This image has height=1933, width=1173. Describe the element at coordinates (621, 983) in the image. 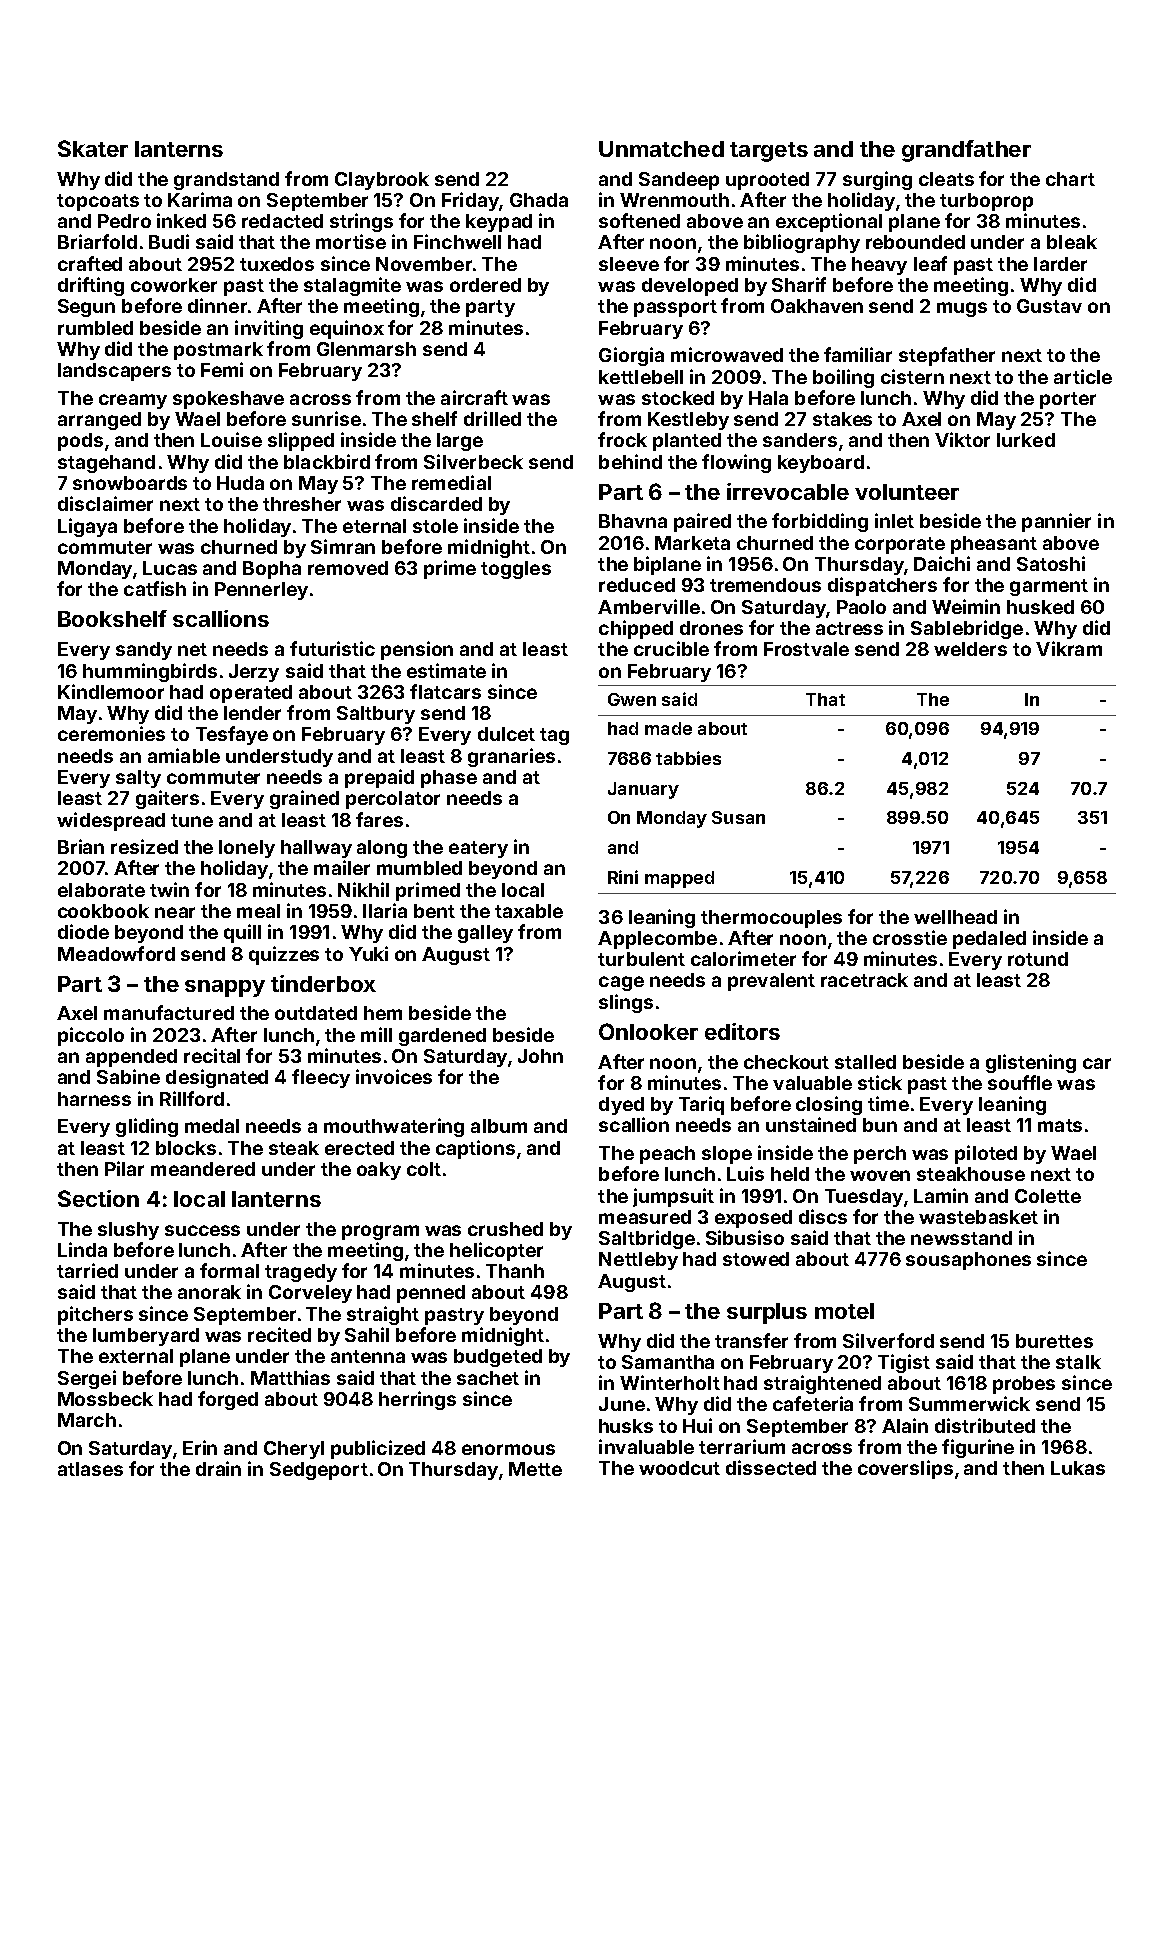

I see `cage` at that location.
